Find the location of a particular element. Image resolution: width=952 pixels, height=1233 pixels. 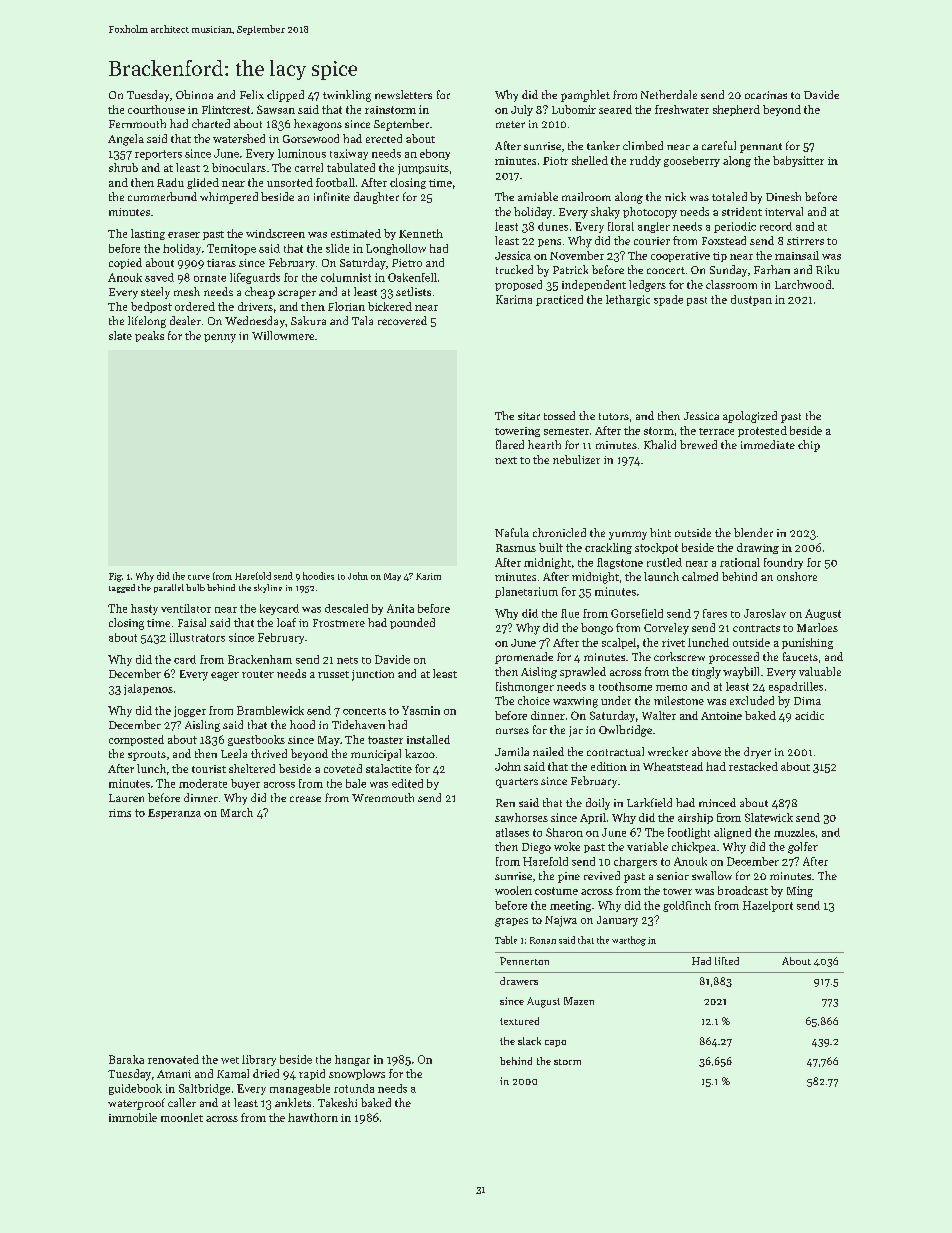

penny is located at coordinates (220, 338).
